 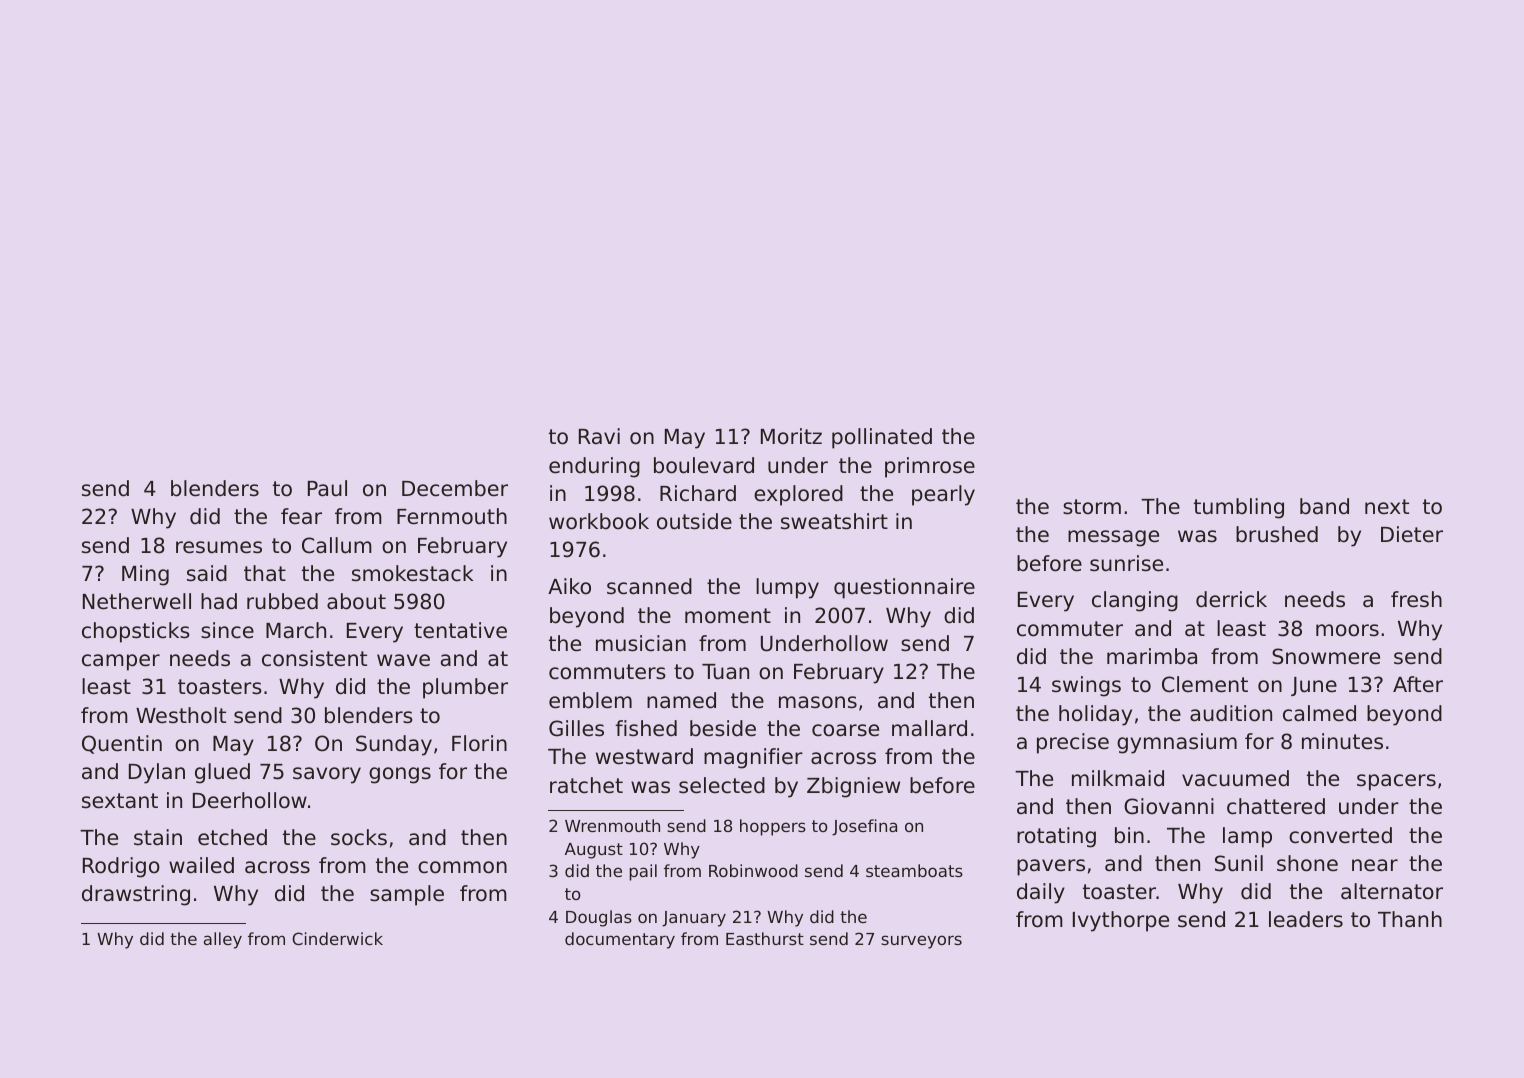 I want to click on Gilles, so click(x=576, y=728).
